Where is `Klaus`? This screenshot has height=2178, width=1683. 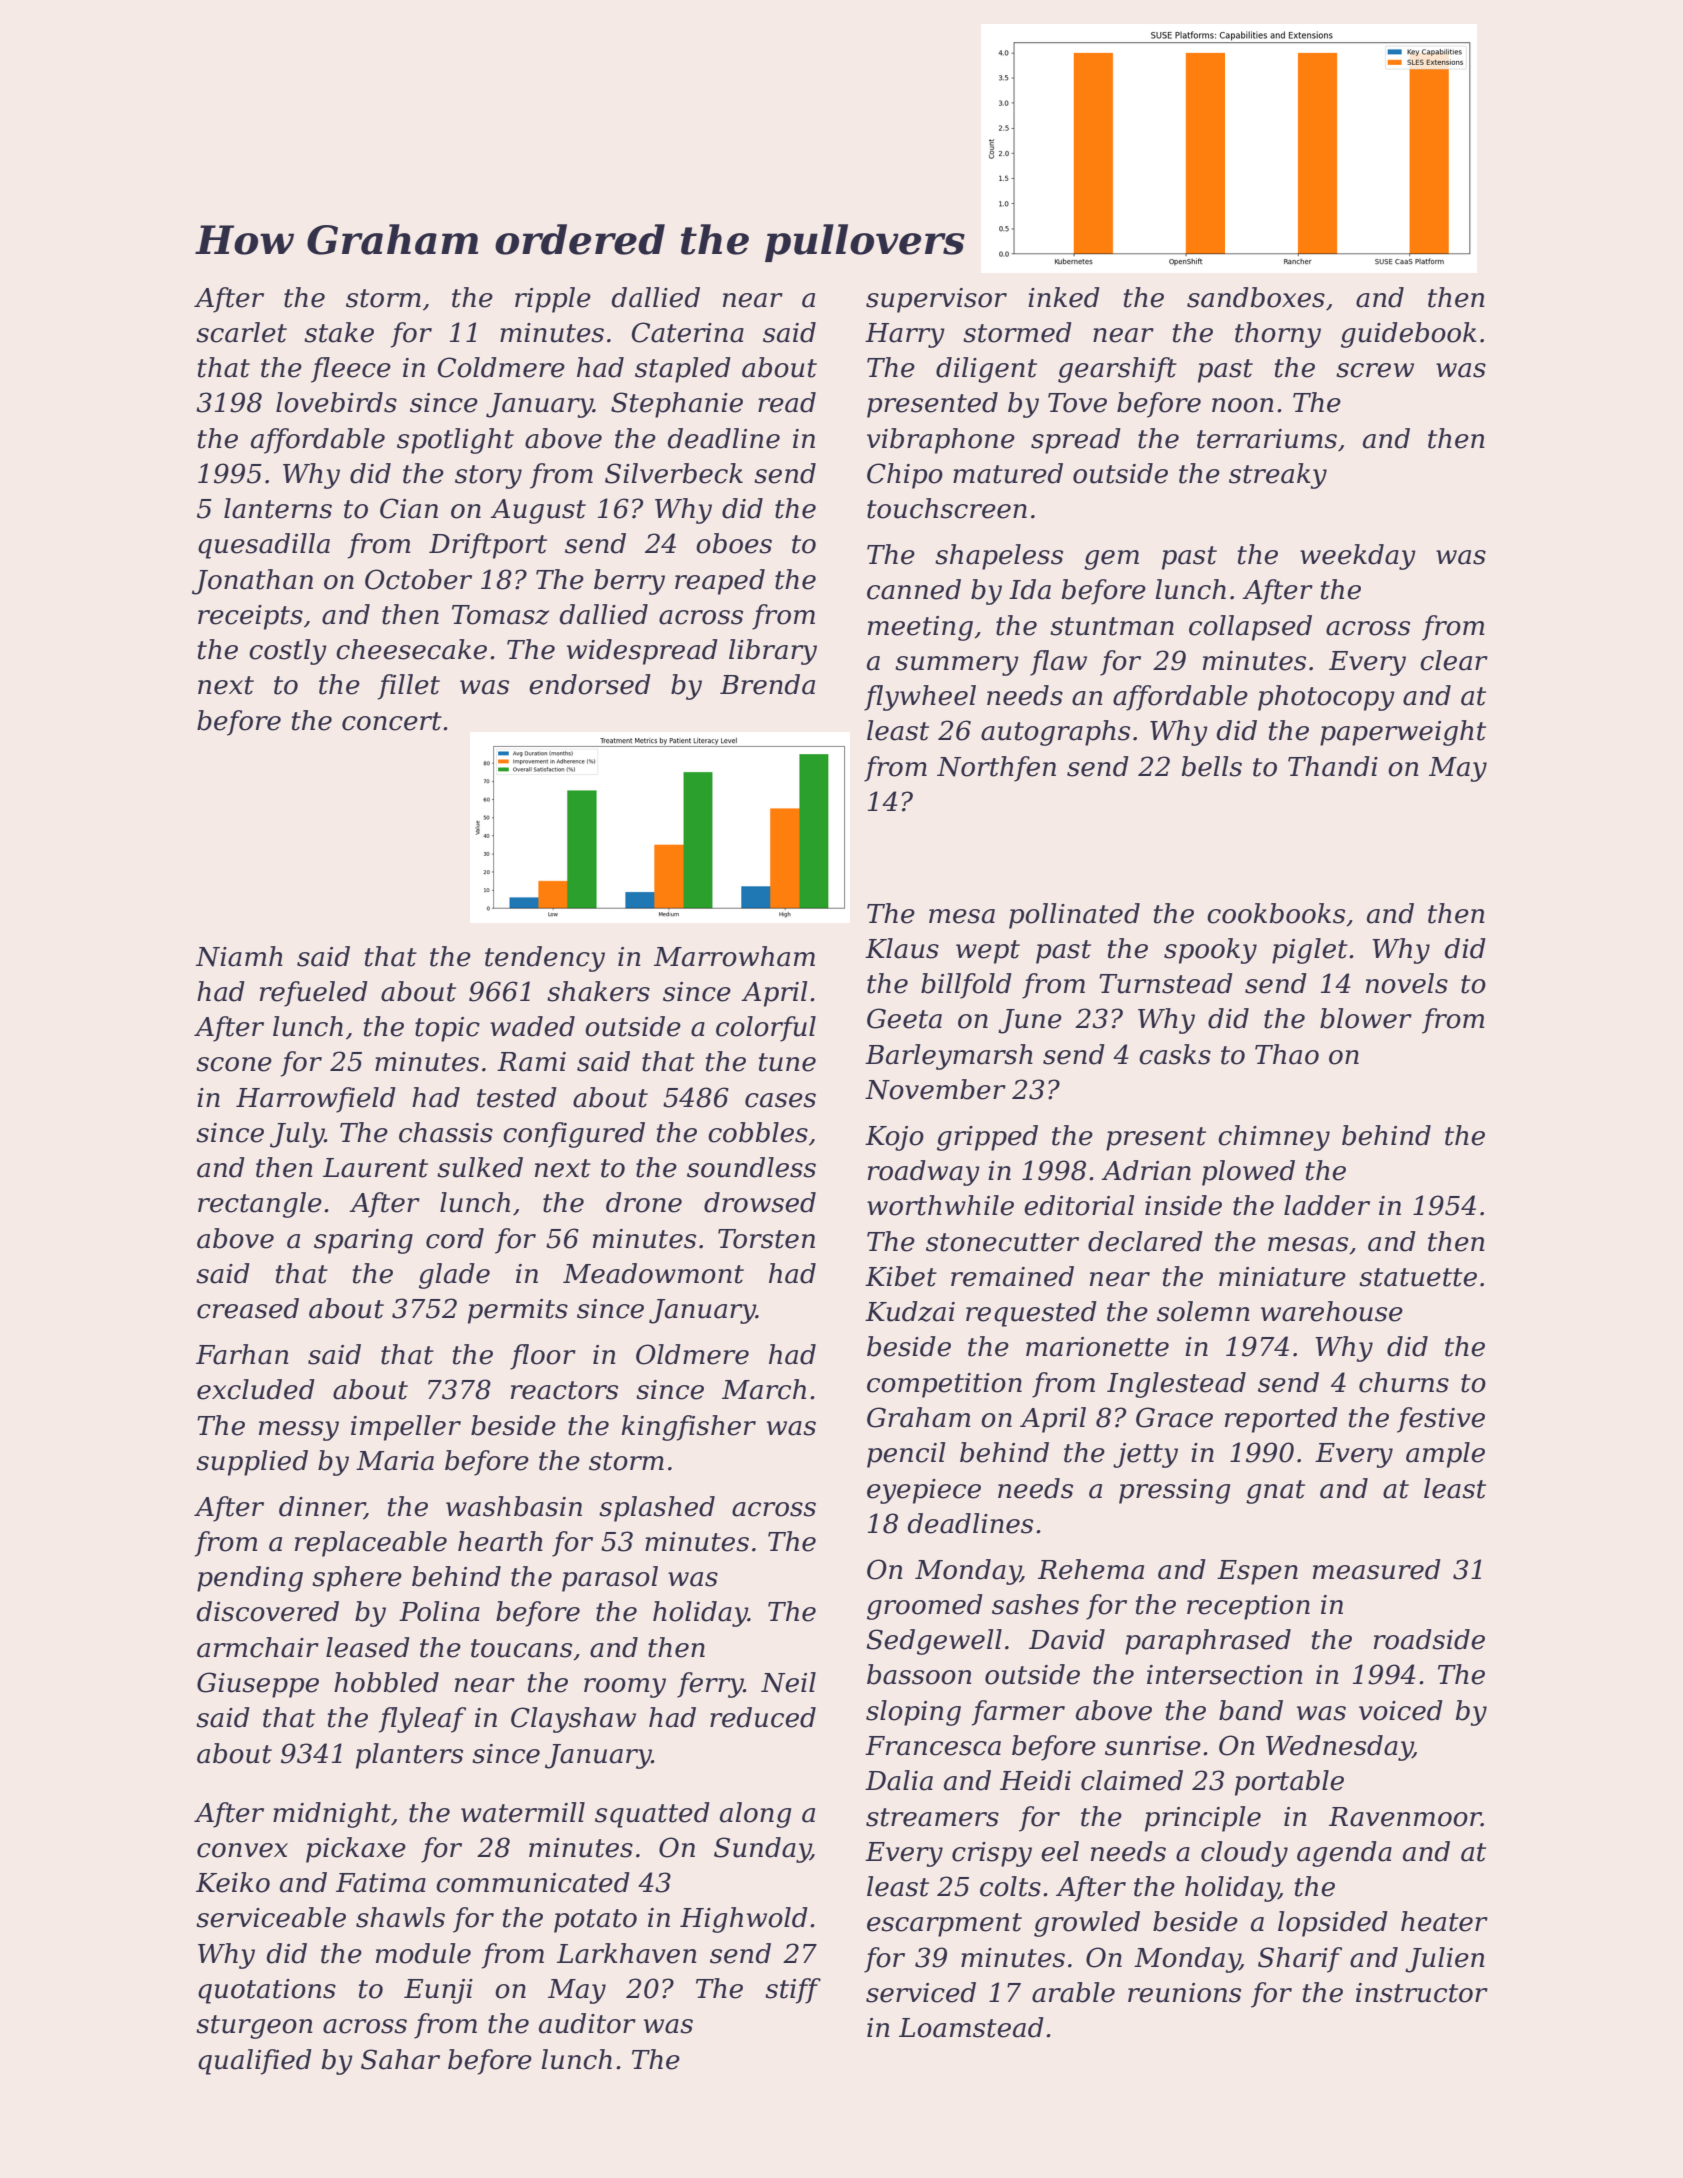
Klaus is located at coordinates (902, 948).
